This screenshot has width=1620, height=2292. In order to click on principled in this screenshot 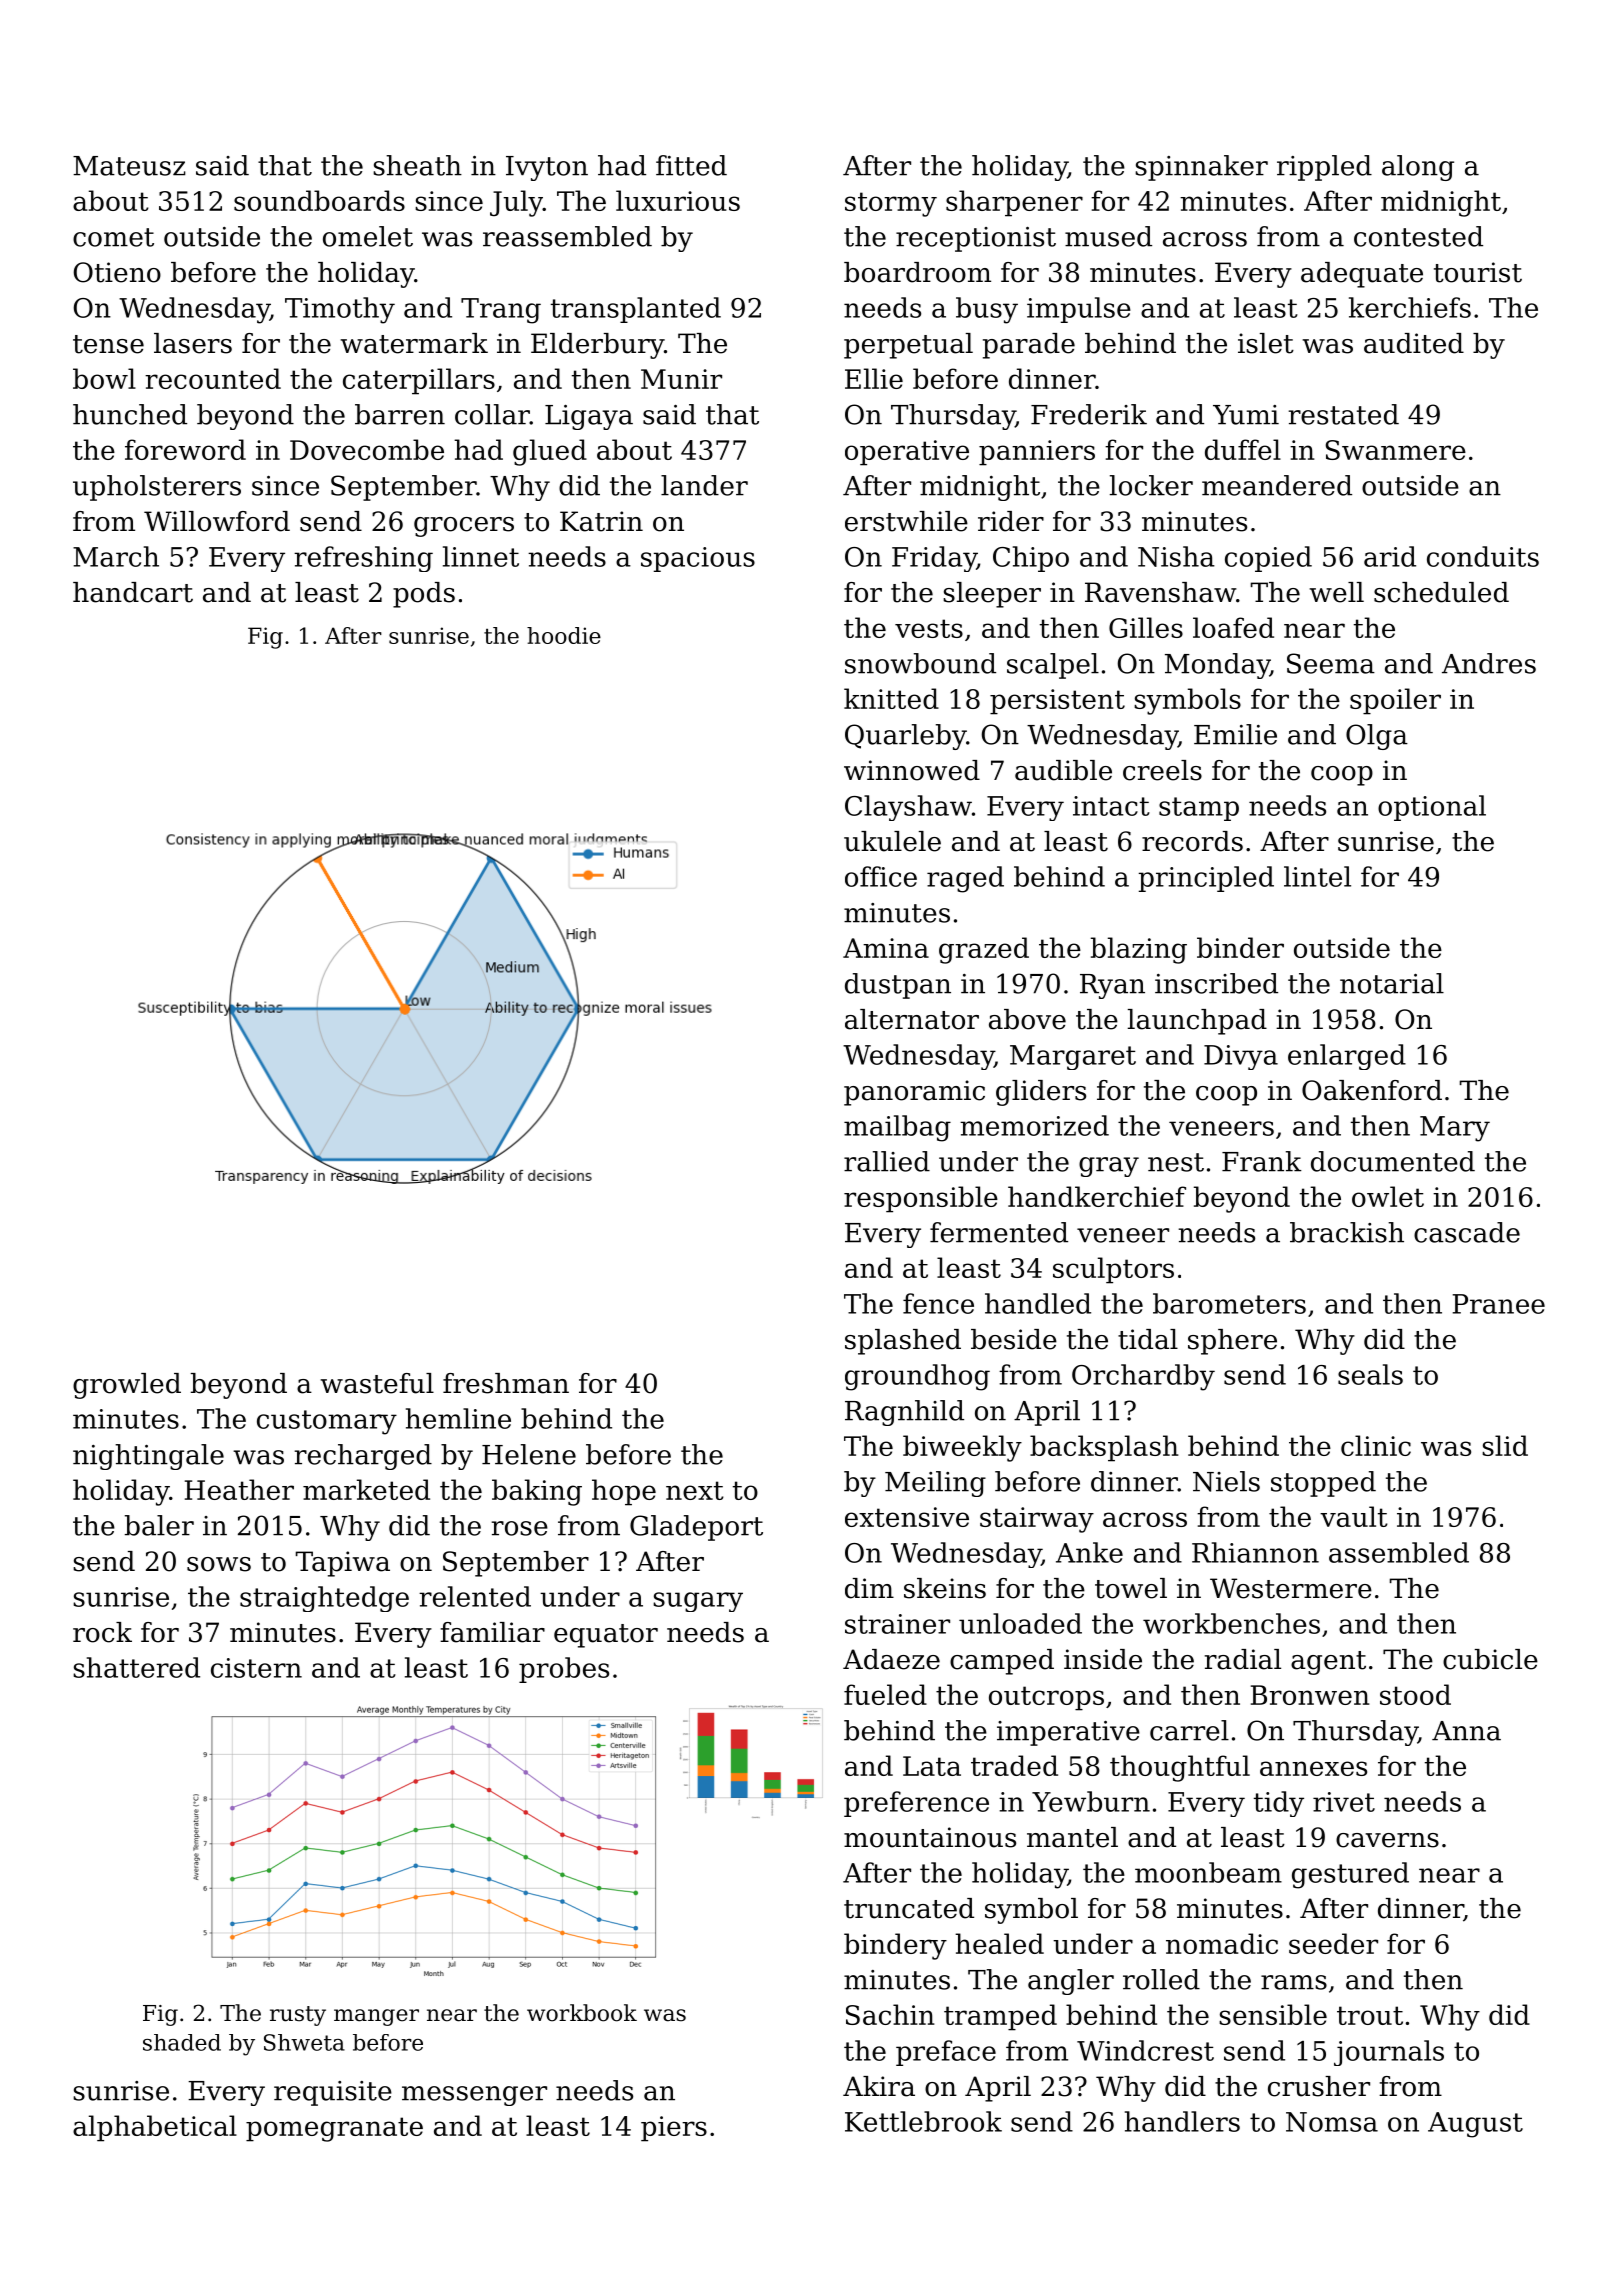, I will do `click(1206, 879)`.
